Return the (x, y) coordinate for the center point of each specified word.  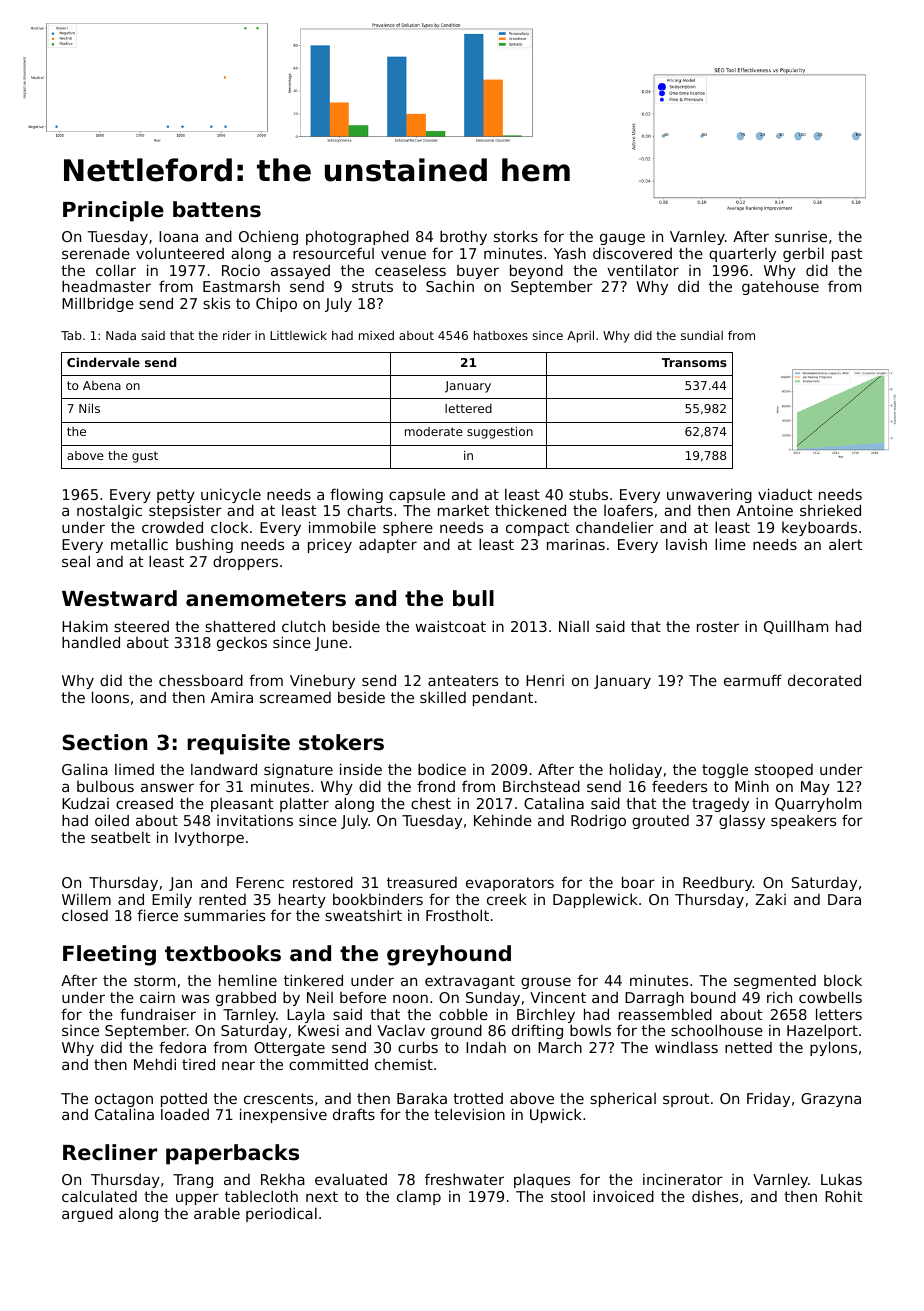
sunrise (801, 236)
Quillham (796, 627)
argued (87, 1214)
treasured (422, 882)
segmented (775, 982)
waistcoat (451, 626)
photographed (357, 237)
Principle (113, 211)
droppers (245, 563)
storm (154, 980)
